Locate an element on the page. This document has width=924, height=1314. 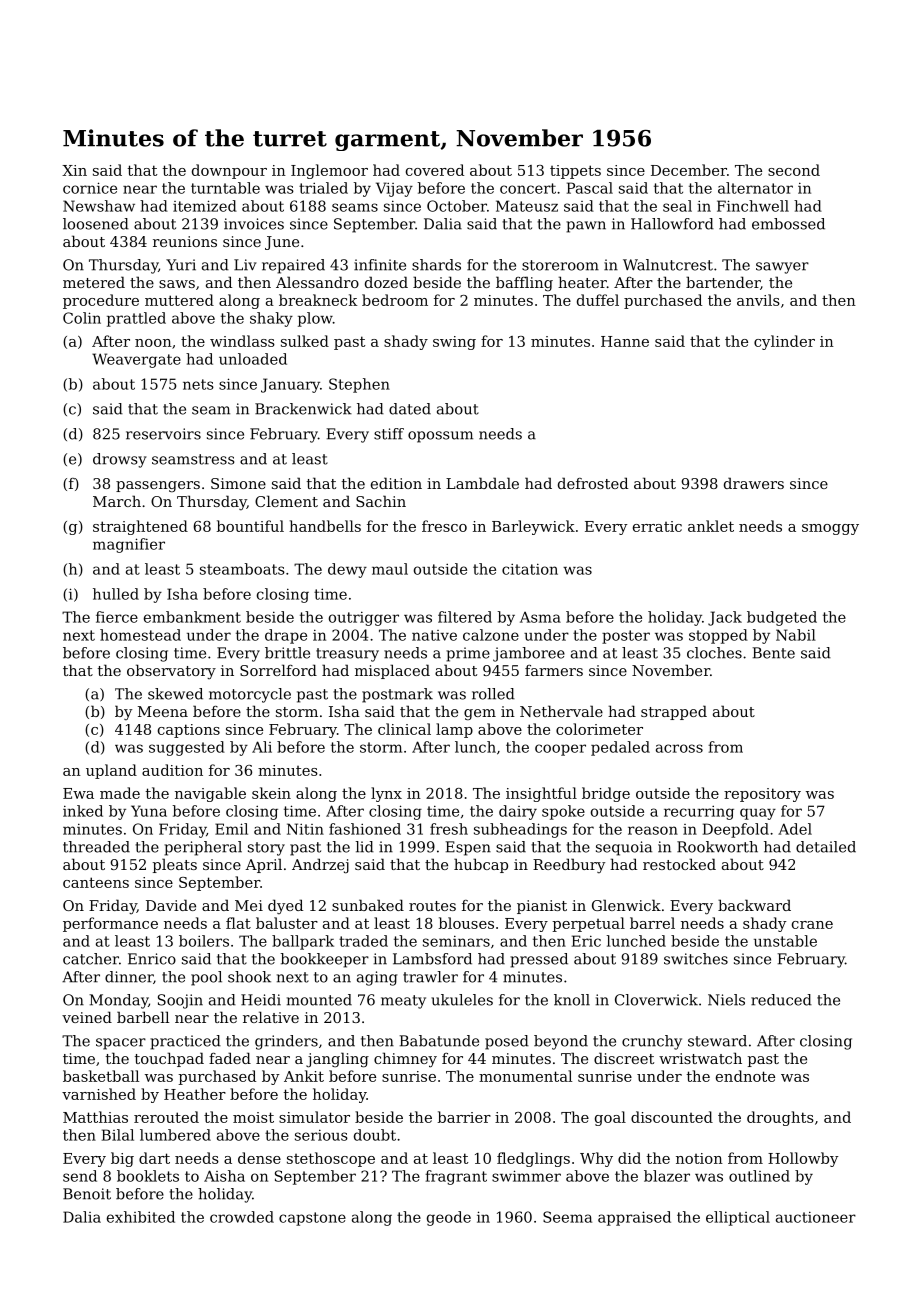
made is located at coordinates (120, 793).
